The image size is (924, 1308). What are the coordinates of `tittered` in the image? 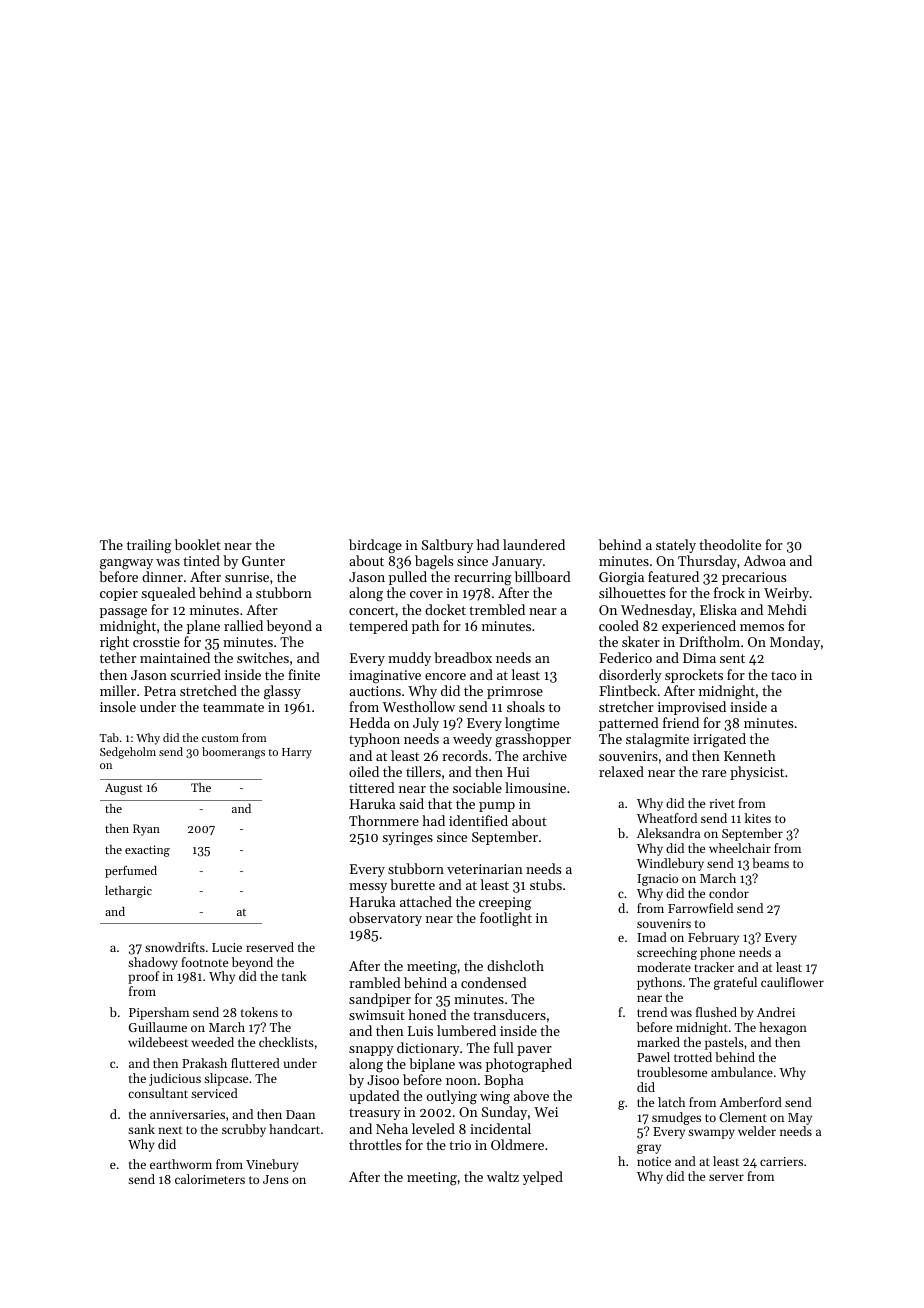 It's located at (372, 787).
